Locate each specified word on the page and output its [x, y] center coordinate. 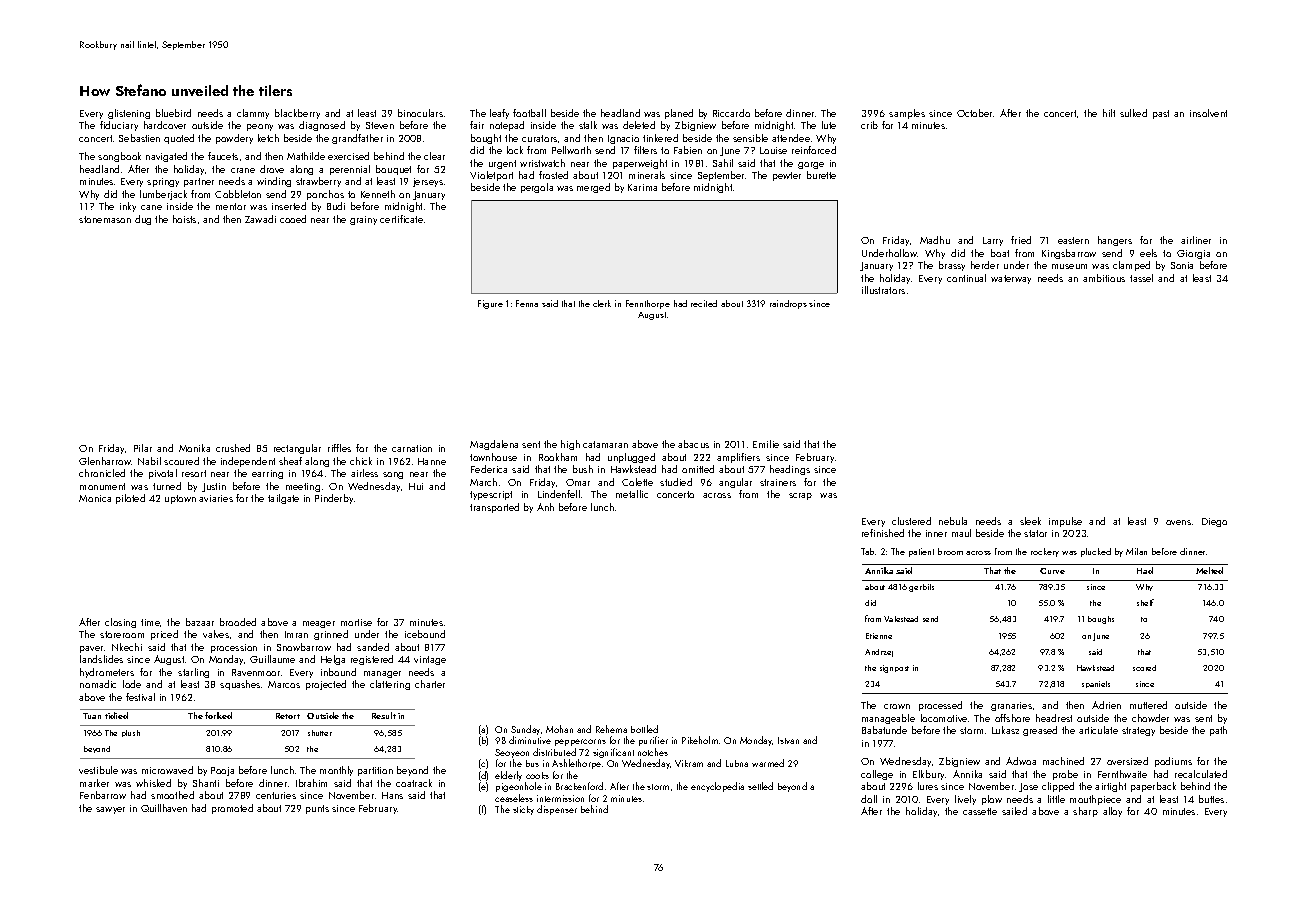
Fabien [688, 150]
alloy [1112, 812]
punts [317, 809]
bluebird [173, 113]
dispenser [557, 810]
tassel [1141, 278]
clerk [602, 303]
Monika [194, 448]
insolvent [1208, 113]
